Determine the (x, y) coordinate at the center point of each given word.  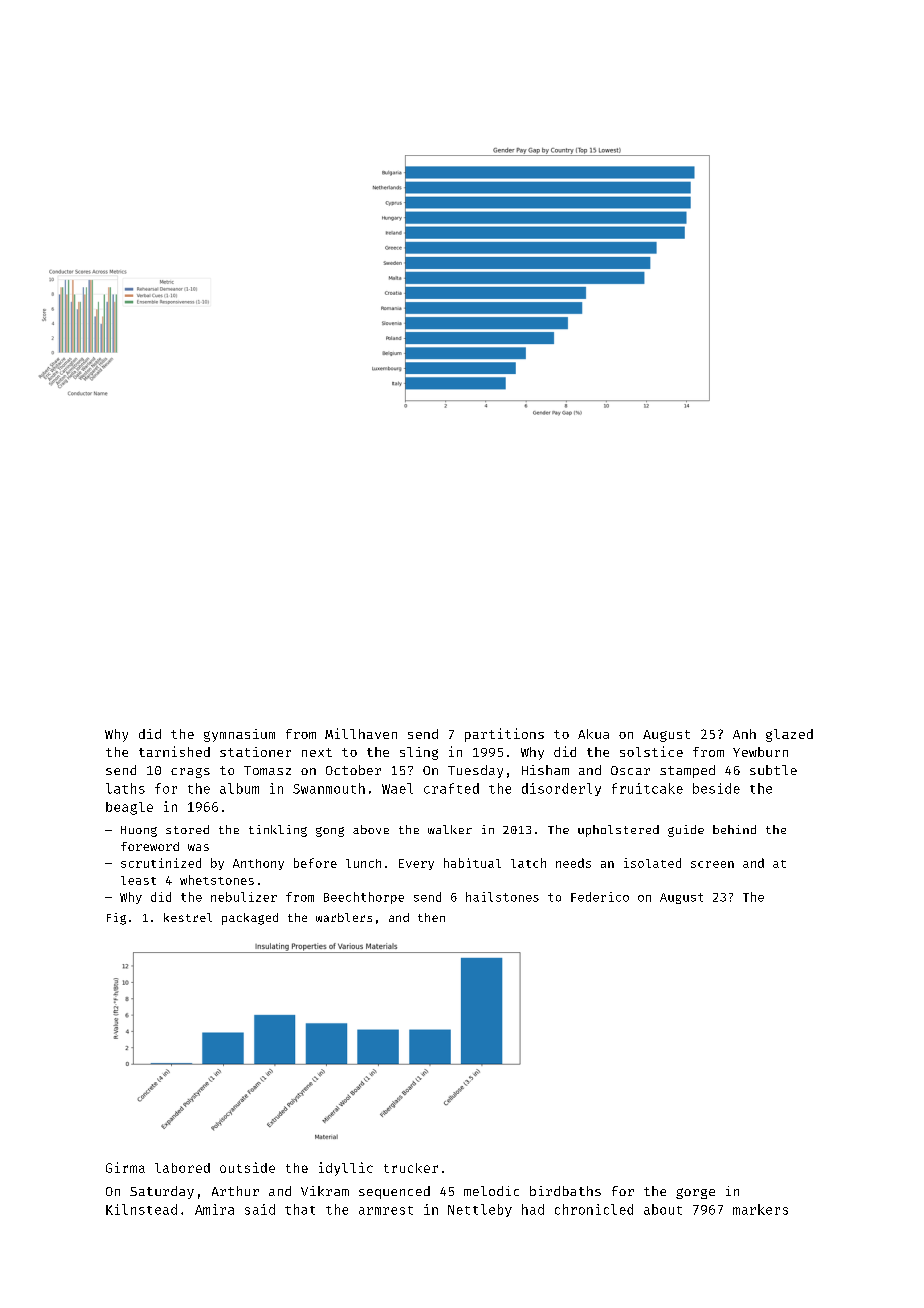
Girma (125, 1167)
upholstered (618, 831)
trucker (411, 1168)
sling (419, 753)
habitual (472, 863)
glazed (789, 735)
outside (247, 1167)
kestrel (188, 917)
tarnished (174, 751)
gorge (695, 1193)
